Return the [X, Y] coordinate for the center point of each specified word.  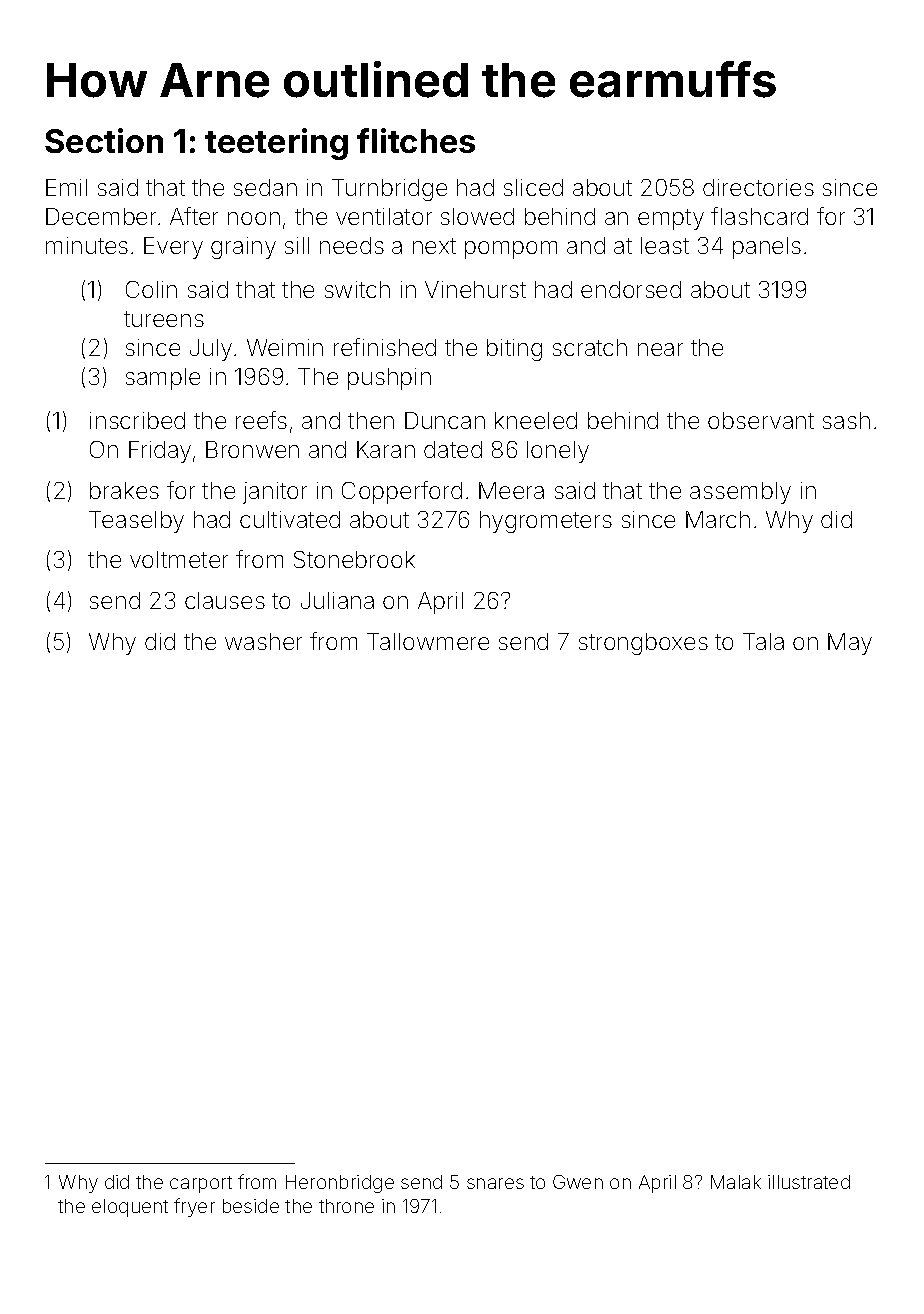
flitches [416, 140]
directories [758, 187]
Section [104, 140]
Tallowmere [428, 641]
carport [201, 1184]
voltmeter [179, 559]
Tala [763, 641]
